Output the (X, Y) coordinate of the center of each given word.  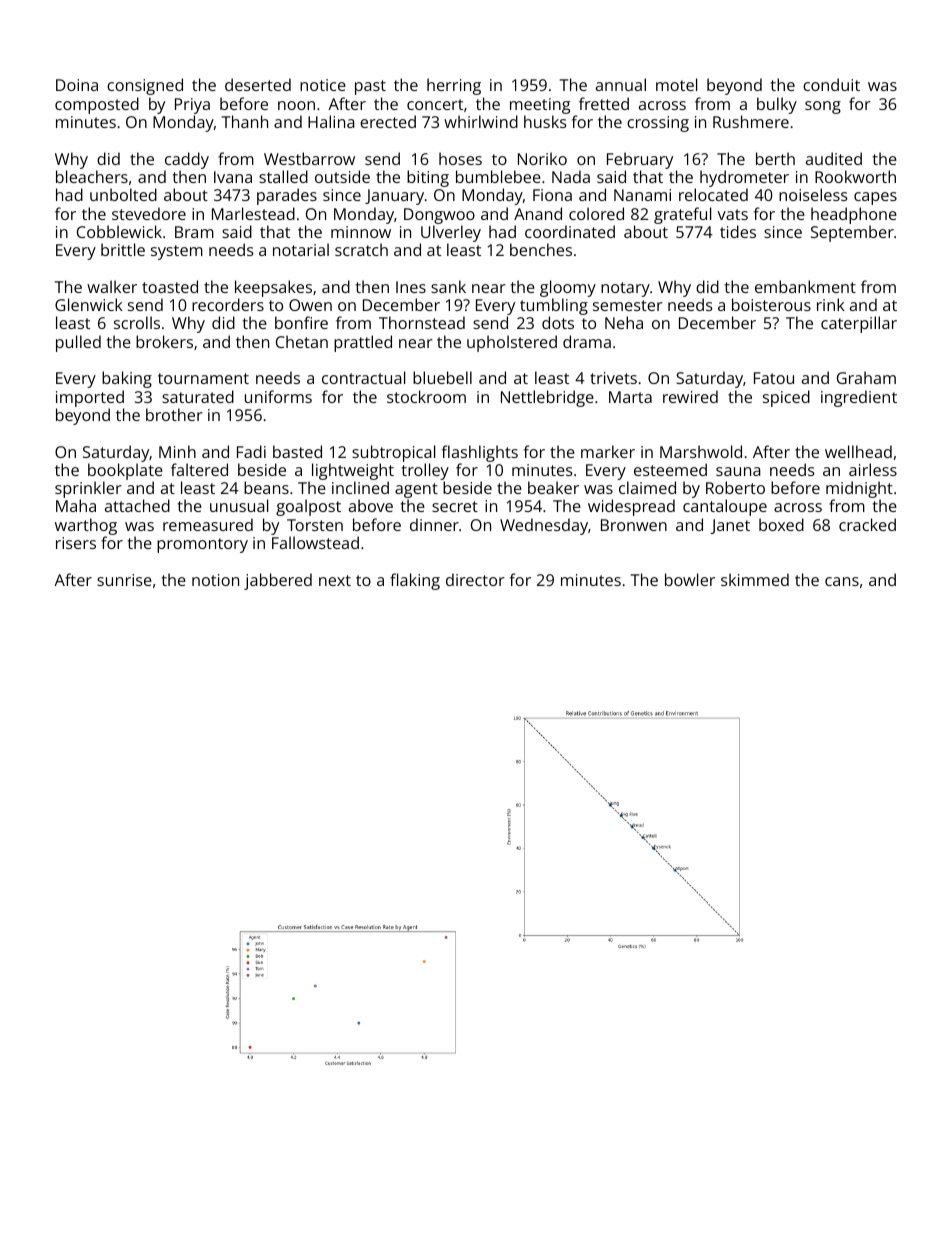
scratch (361, 249)
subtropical (393, 453)
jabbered (278, 581)
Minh (177, 451)
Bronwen (634, 525)
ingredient (859, 398)
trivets (613, 378)
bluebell (442, 377)
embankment (805, 286)
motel (676, 84)
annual (621, 84)
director (475, 579)
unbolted (123, 194)
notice (323, 85)
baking (127, 379)
